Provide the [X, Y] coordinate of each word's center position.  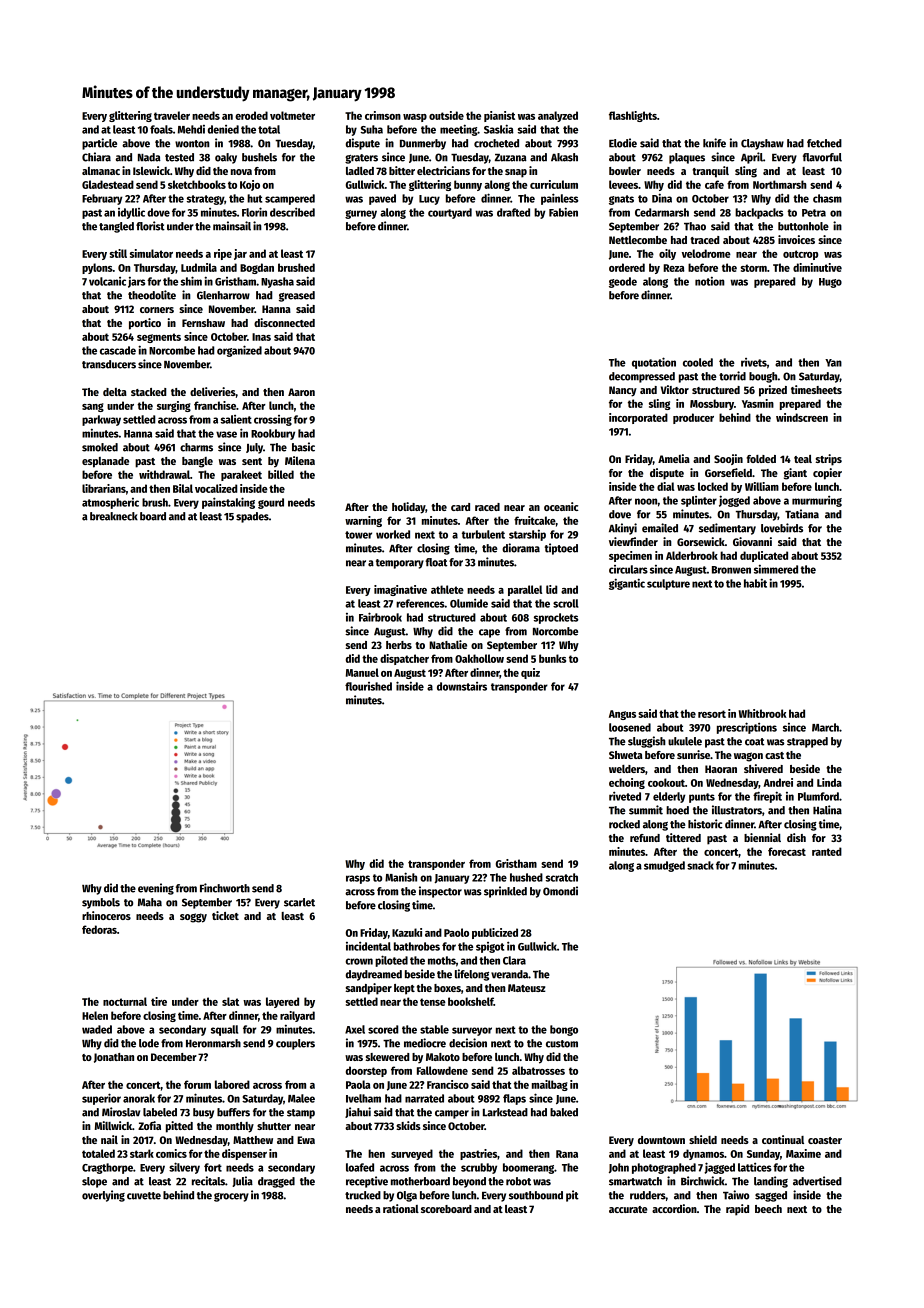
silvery [184, 1168]
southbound [536, 1195]
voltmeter [292, 115]
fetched [824, 143]
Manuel [362, 672]
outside [446, 115]
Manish [401, 877]
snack [700, 865]
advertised [817, 1181]
